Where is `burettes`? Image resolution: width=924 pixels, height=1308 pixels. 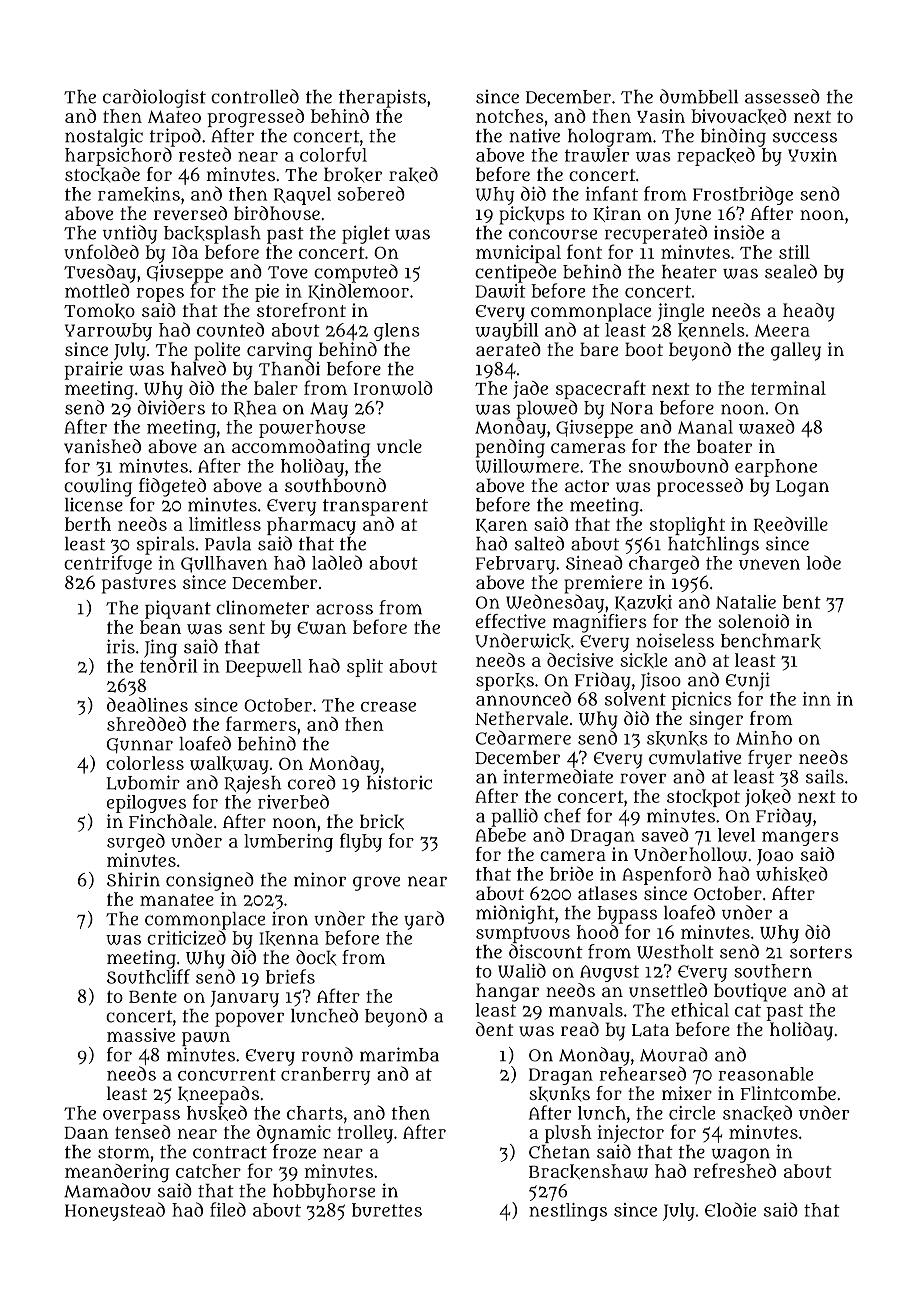
burettes is located at coordinates (387, 1210).
